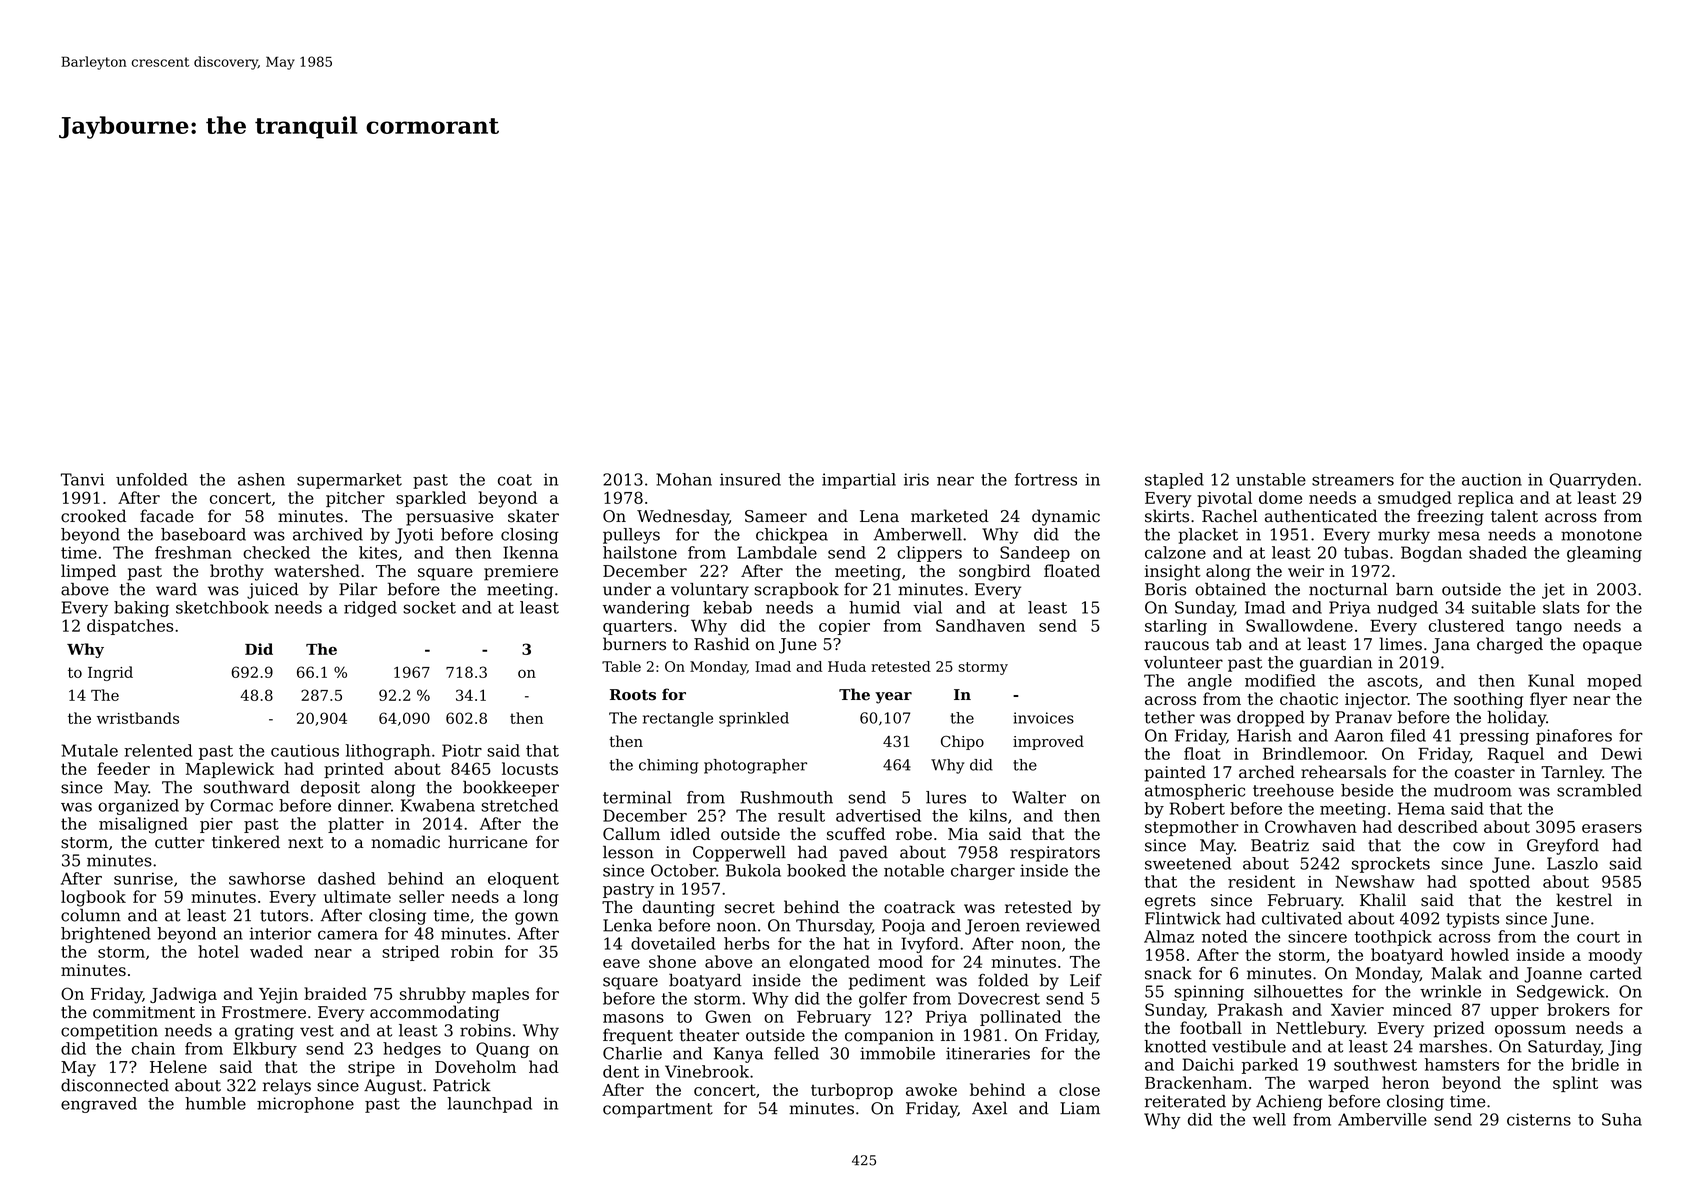 The height and width of the screenshot is (1204, 1703). What do you see at coordinates (1314, 753) in the screenshot?
I see `Brindlemoor` at bounding box center [1314, 753].
